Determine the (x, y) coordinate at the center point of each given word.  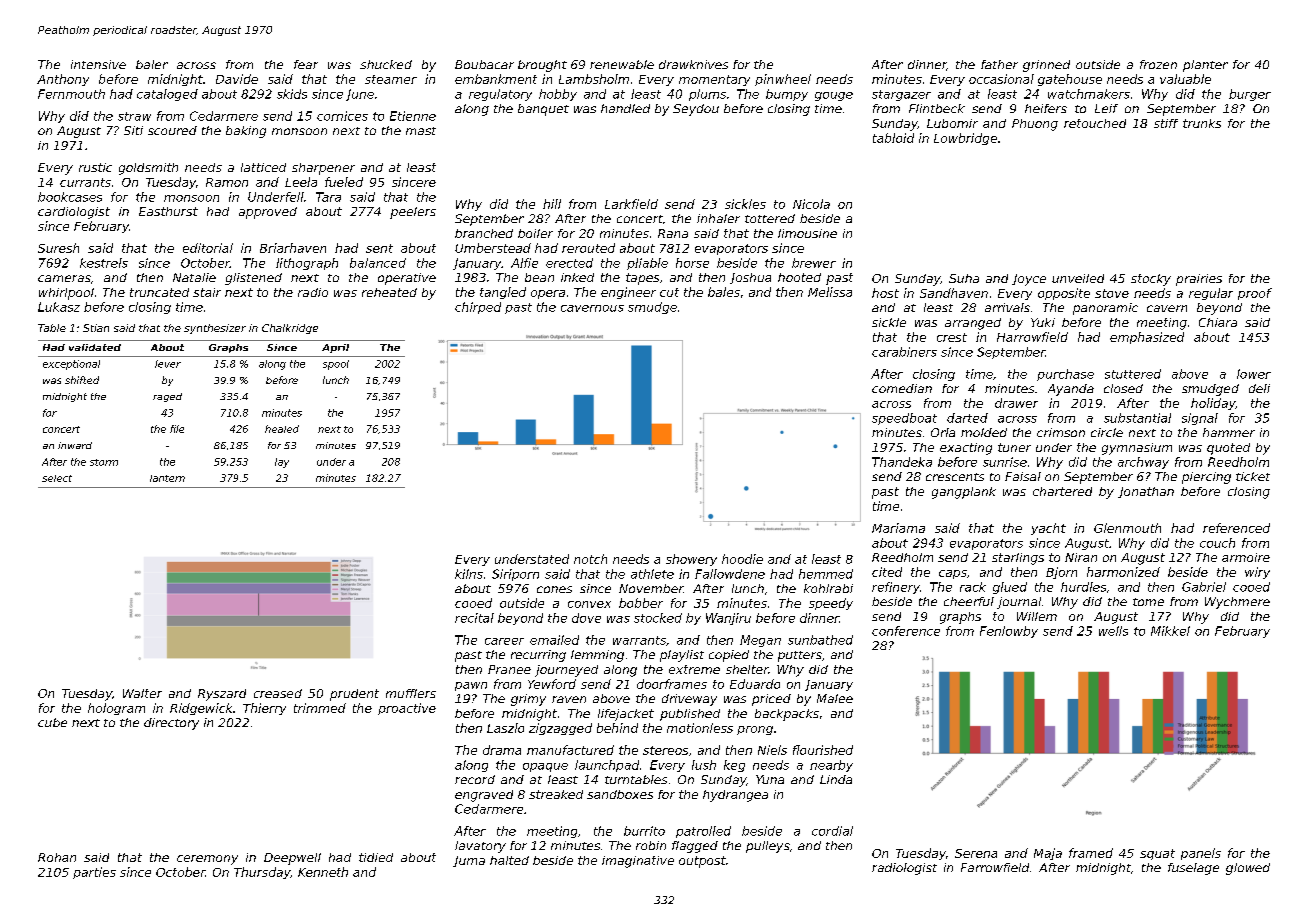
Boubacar (484, 64)
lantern (167, 478)
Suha (964, 278)
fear (306, 64)
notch (590, 559)
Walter (142, 693)
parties (94, 873)
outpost (702, 862)
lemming (597, 656)
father (999, 64)
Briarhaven (293, 248)
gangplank (964, 493)
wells (1113, 631)
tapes (642, 279)
